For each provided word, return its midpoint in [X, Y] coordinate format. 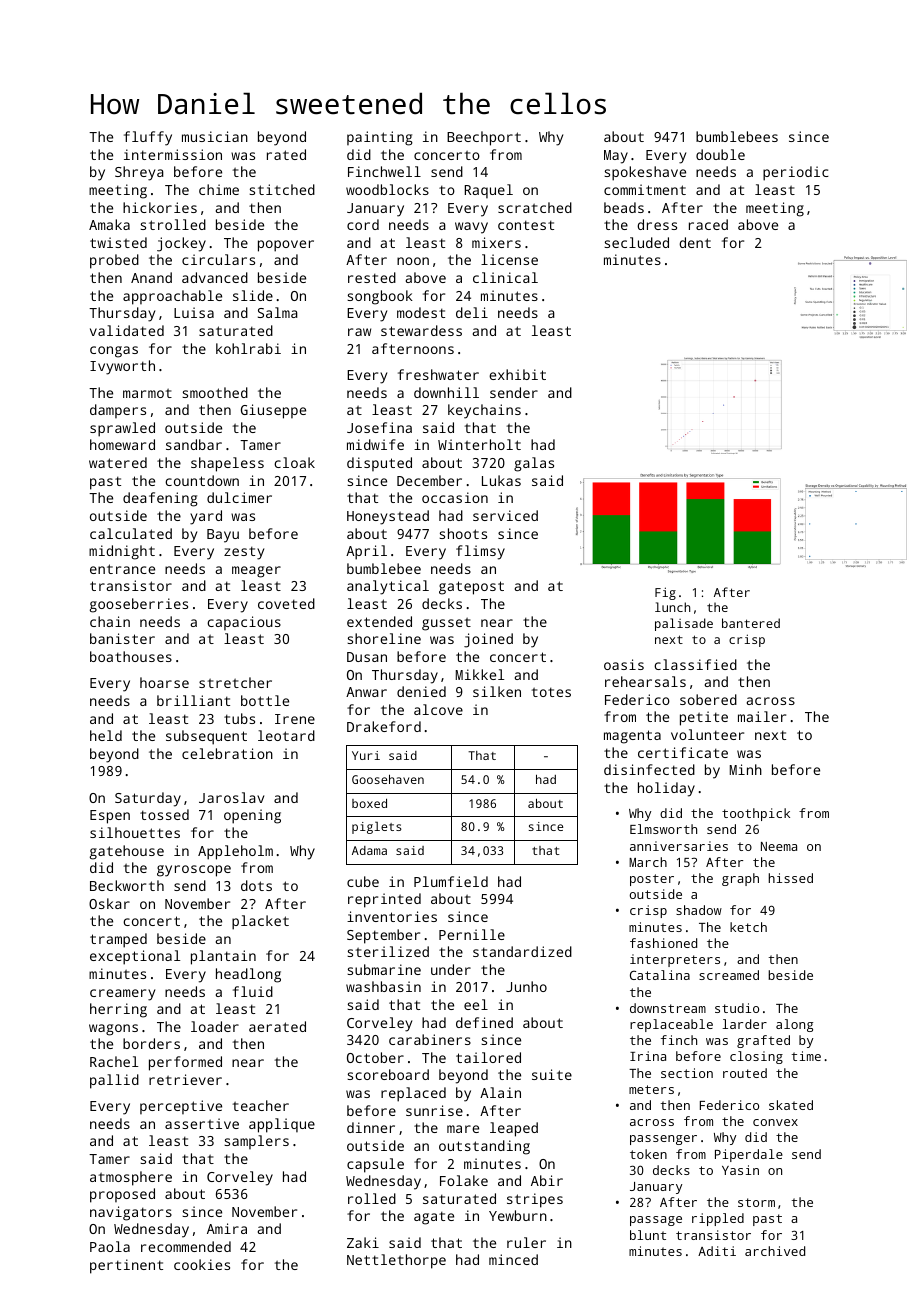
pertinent [126, 1266]
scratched [535, 207]
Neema [779, 846]
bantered [751, 623]
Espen [110, 817]
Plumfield [451, 881]
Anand [151, 277]
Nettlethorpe [396, 1261]
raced [708, 224]
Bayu [223, 536]
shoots [463, 533]
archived [775, 1251]
